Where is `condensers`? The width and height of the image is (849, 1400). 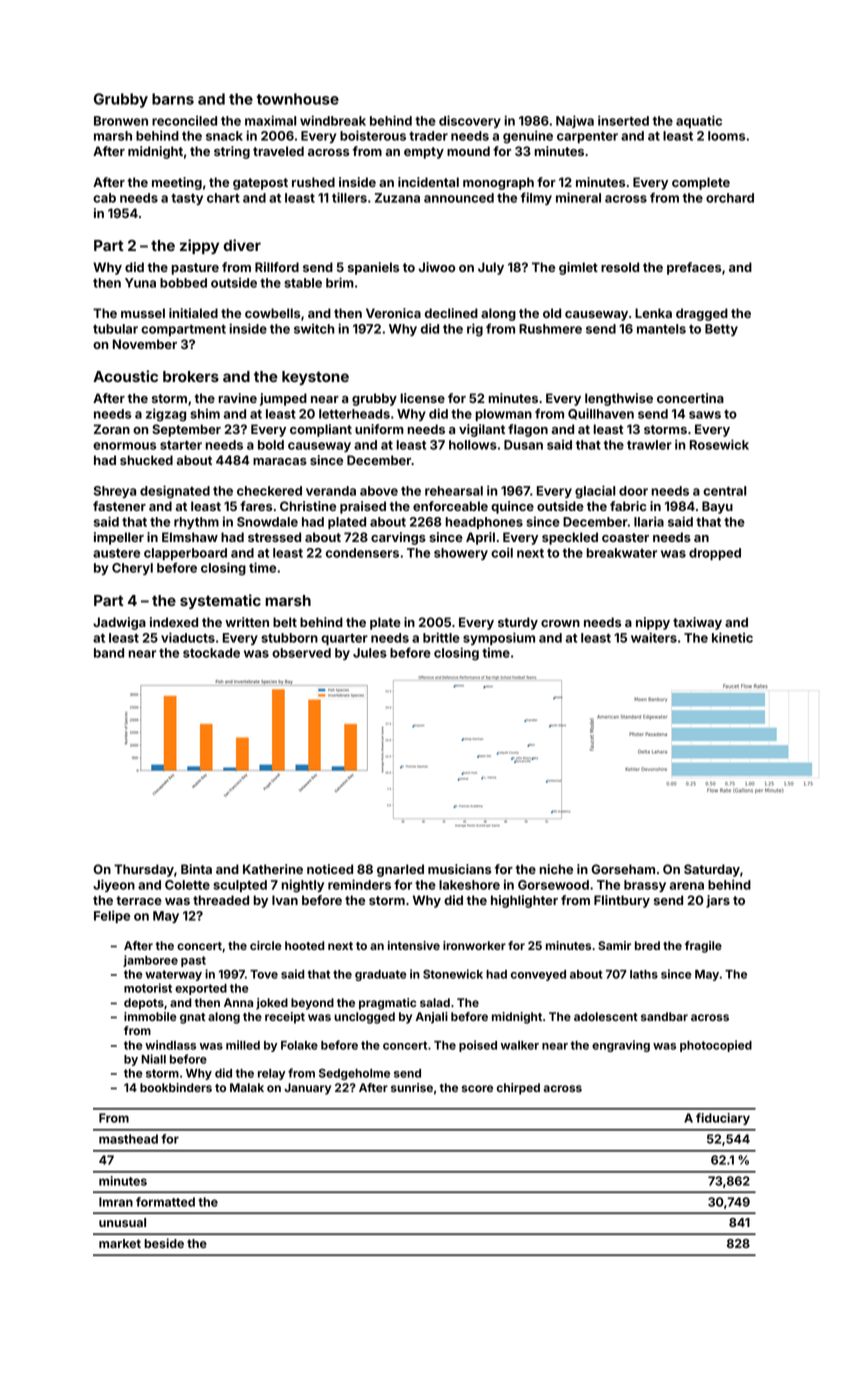
condensers is located at coordinates (362, 553).
